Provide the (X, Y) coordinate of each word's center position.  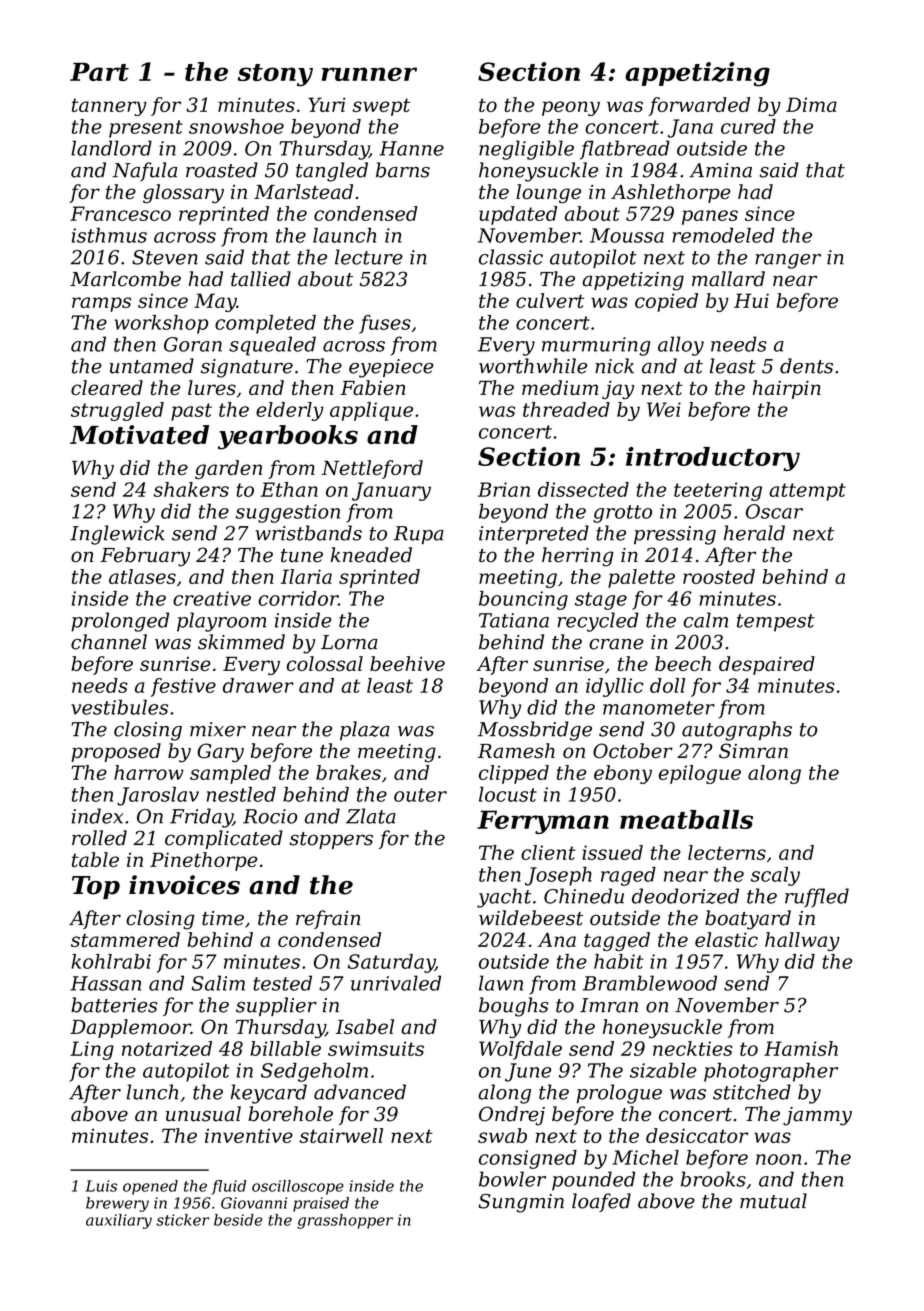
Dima (811, 104)
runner (369, 74)
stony (275, 75)
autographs (737, 731)
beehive (407, 663)
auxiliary (119, 1221)
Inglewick (117, 535)
